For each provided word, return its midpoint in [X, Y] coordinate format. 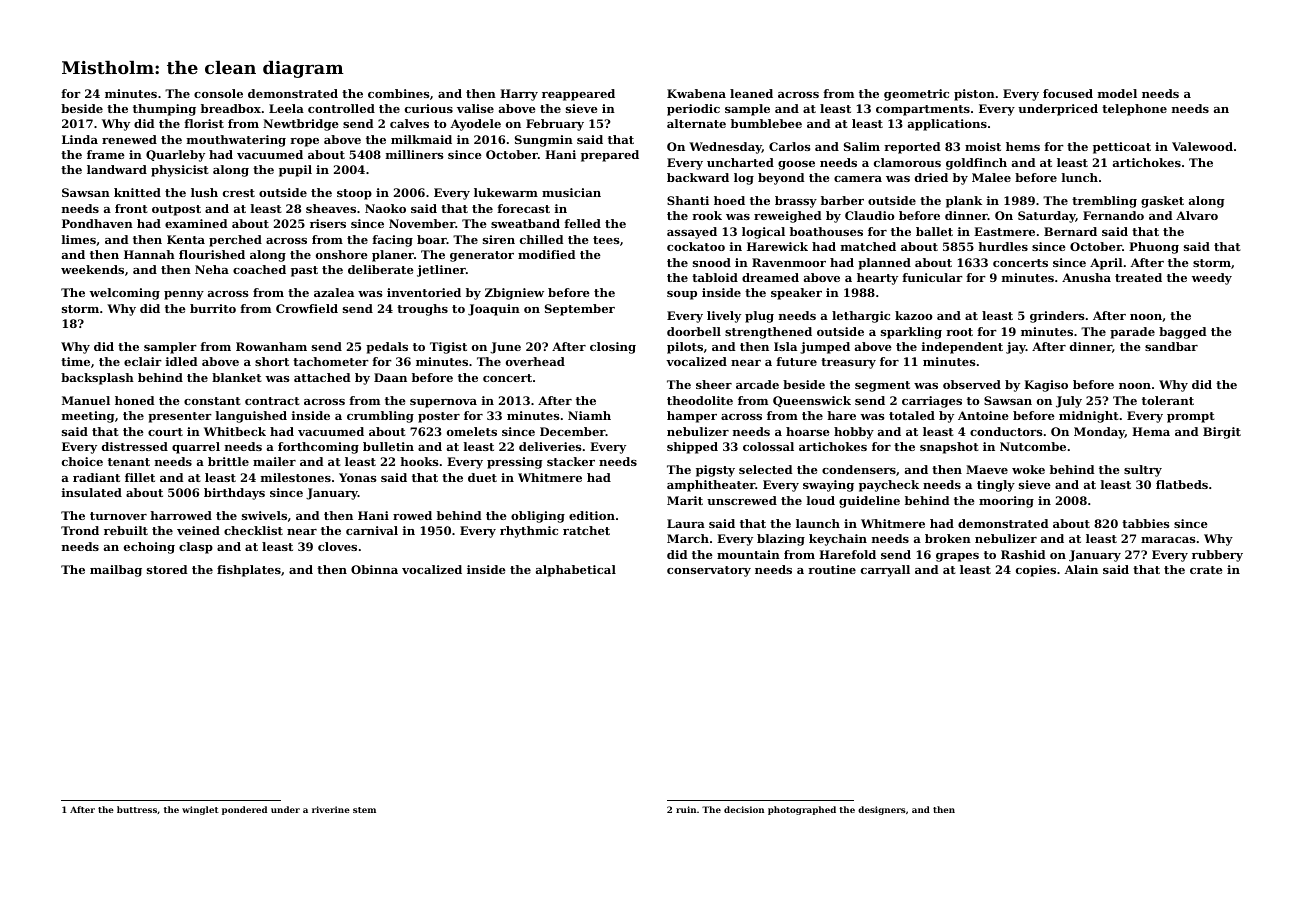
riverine [331, 809]
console [218, 93]
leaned [751, 93]
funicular [932, 277]
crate [1206, 570]
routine [832, 569]
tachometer [331, 361]
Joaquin [494, 310]
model [1117, 93]
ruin [686, 809]
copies [1036, 571]
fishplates [249, 571]
